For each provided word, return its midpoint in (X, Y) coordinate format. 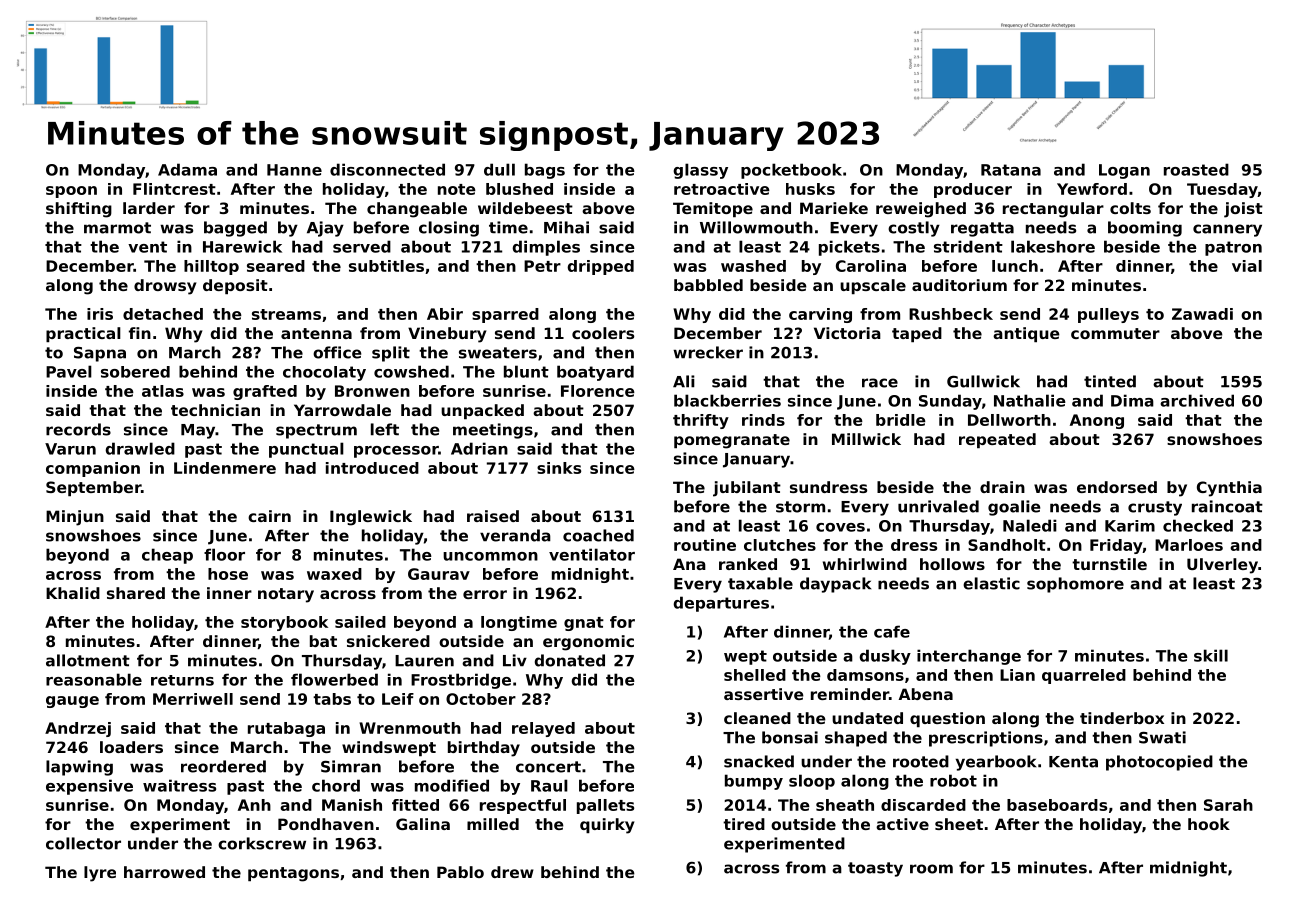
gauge (72, 702)
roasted (1196, 169)
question (947, 719)
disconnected (387, 169)
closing (449, 229)
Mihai (566, 227)
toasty (875, 869)
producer (973, 190)
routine (705, 545)
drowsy (165, 287)
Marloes (1189, 545)
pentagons (293, 874)
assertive (764, 694)
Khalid (73, 593)
